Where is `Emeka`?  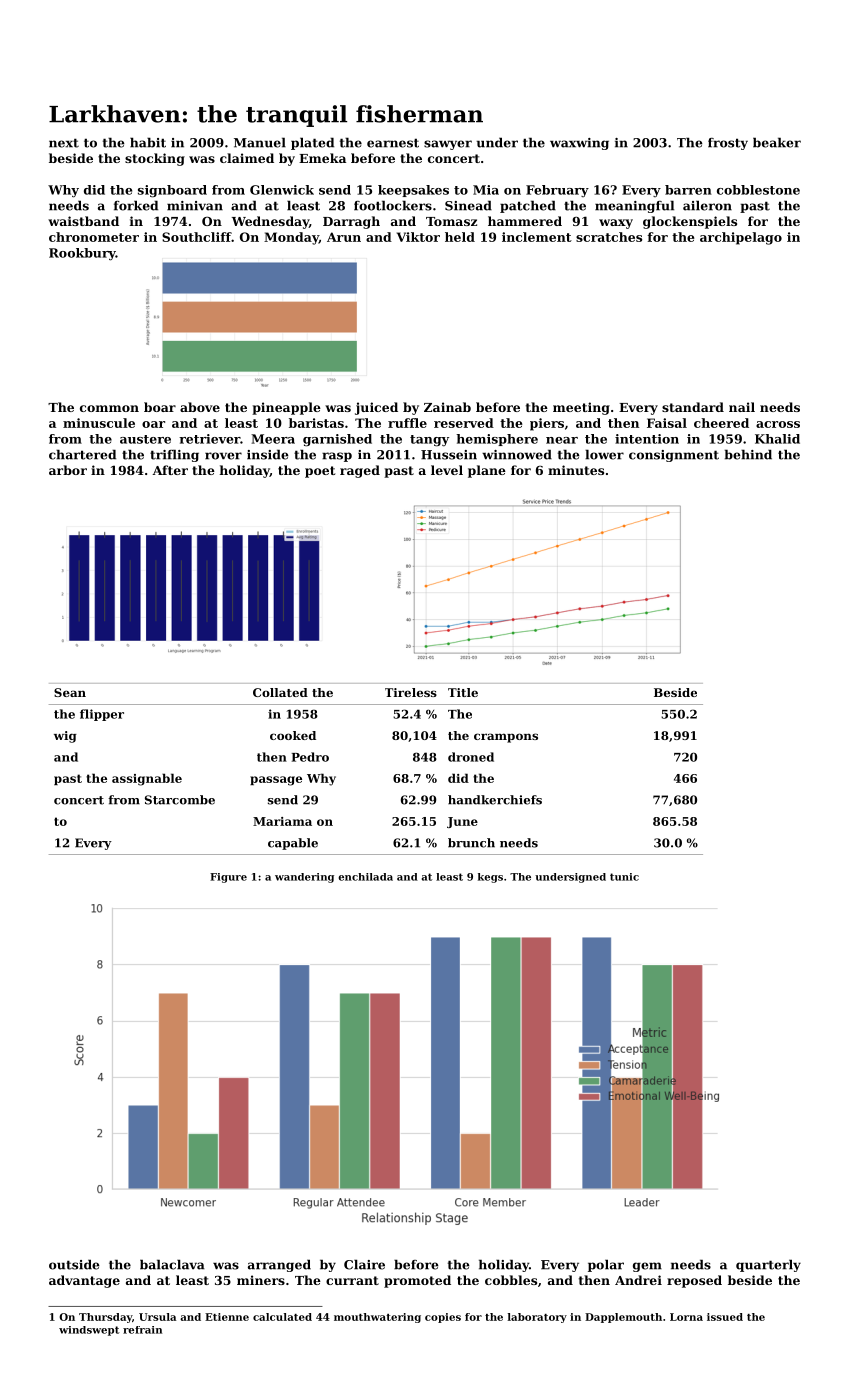 Emeka is located at coordinates (322, 158).
